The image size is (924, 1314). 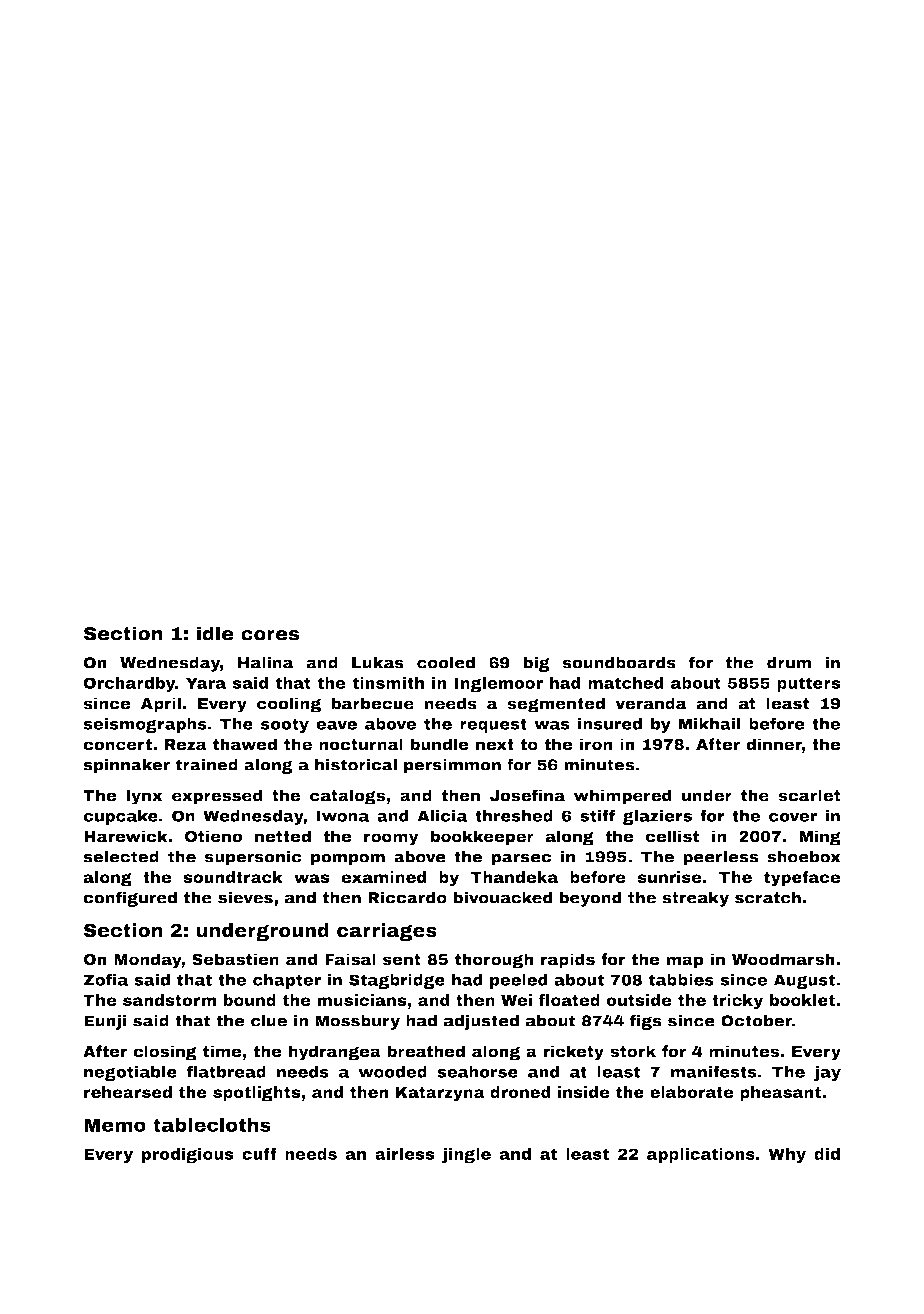 I want to click on concert, so click(x=117, y=745).
